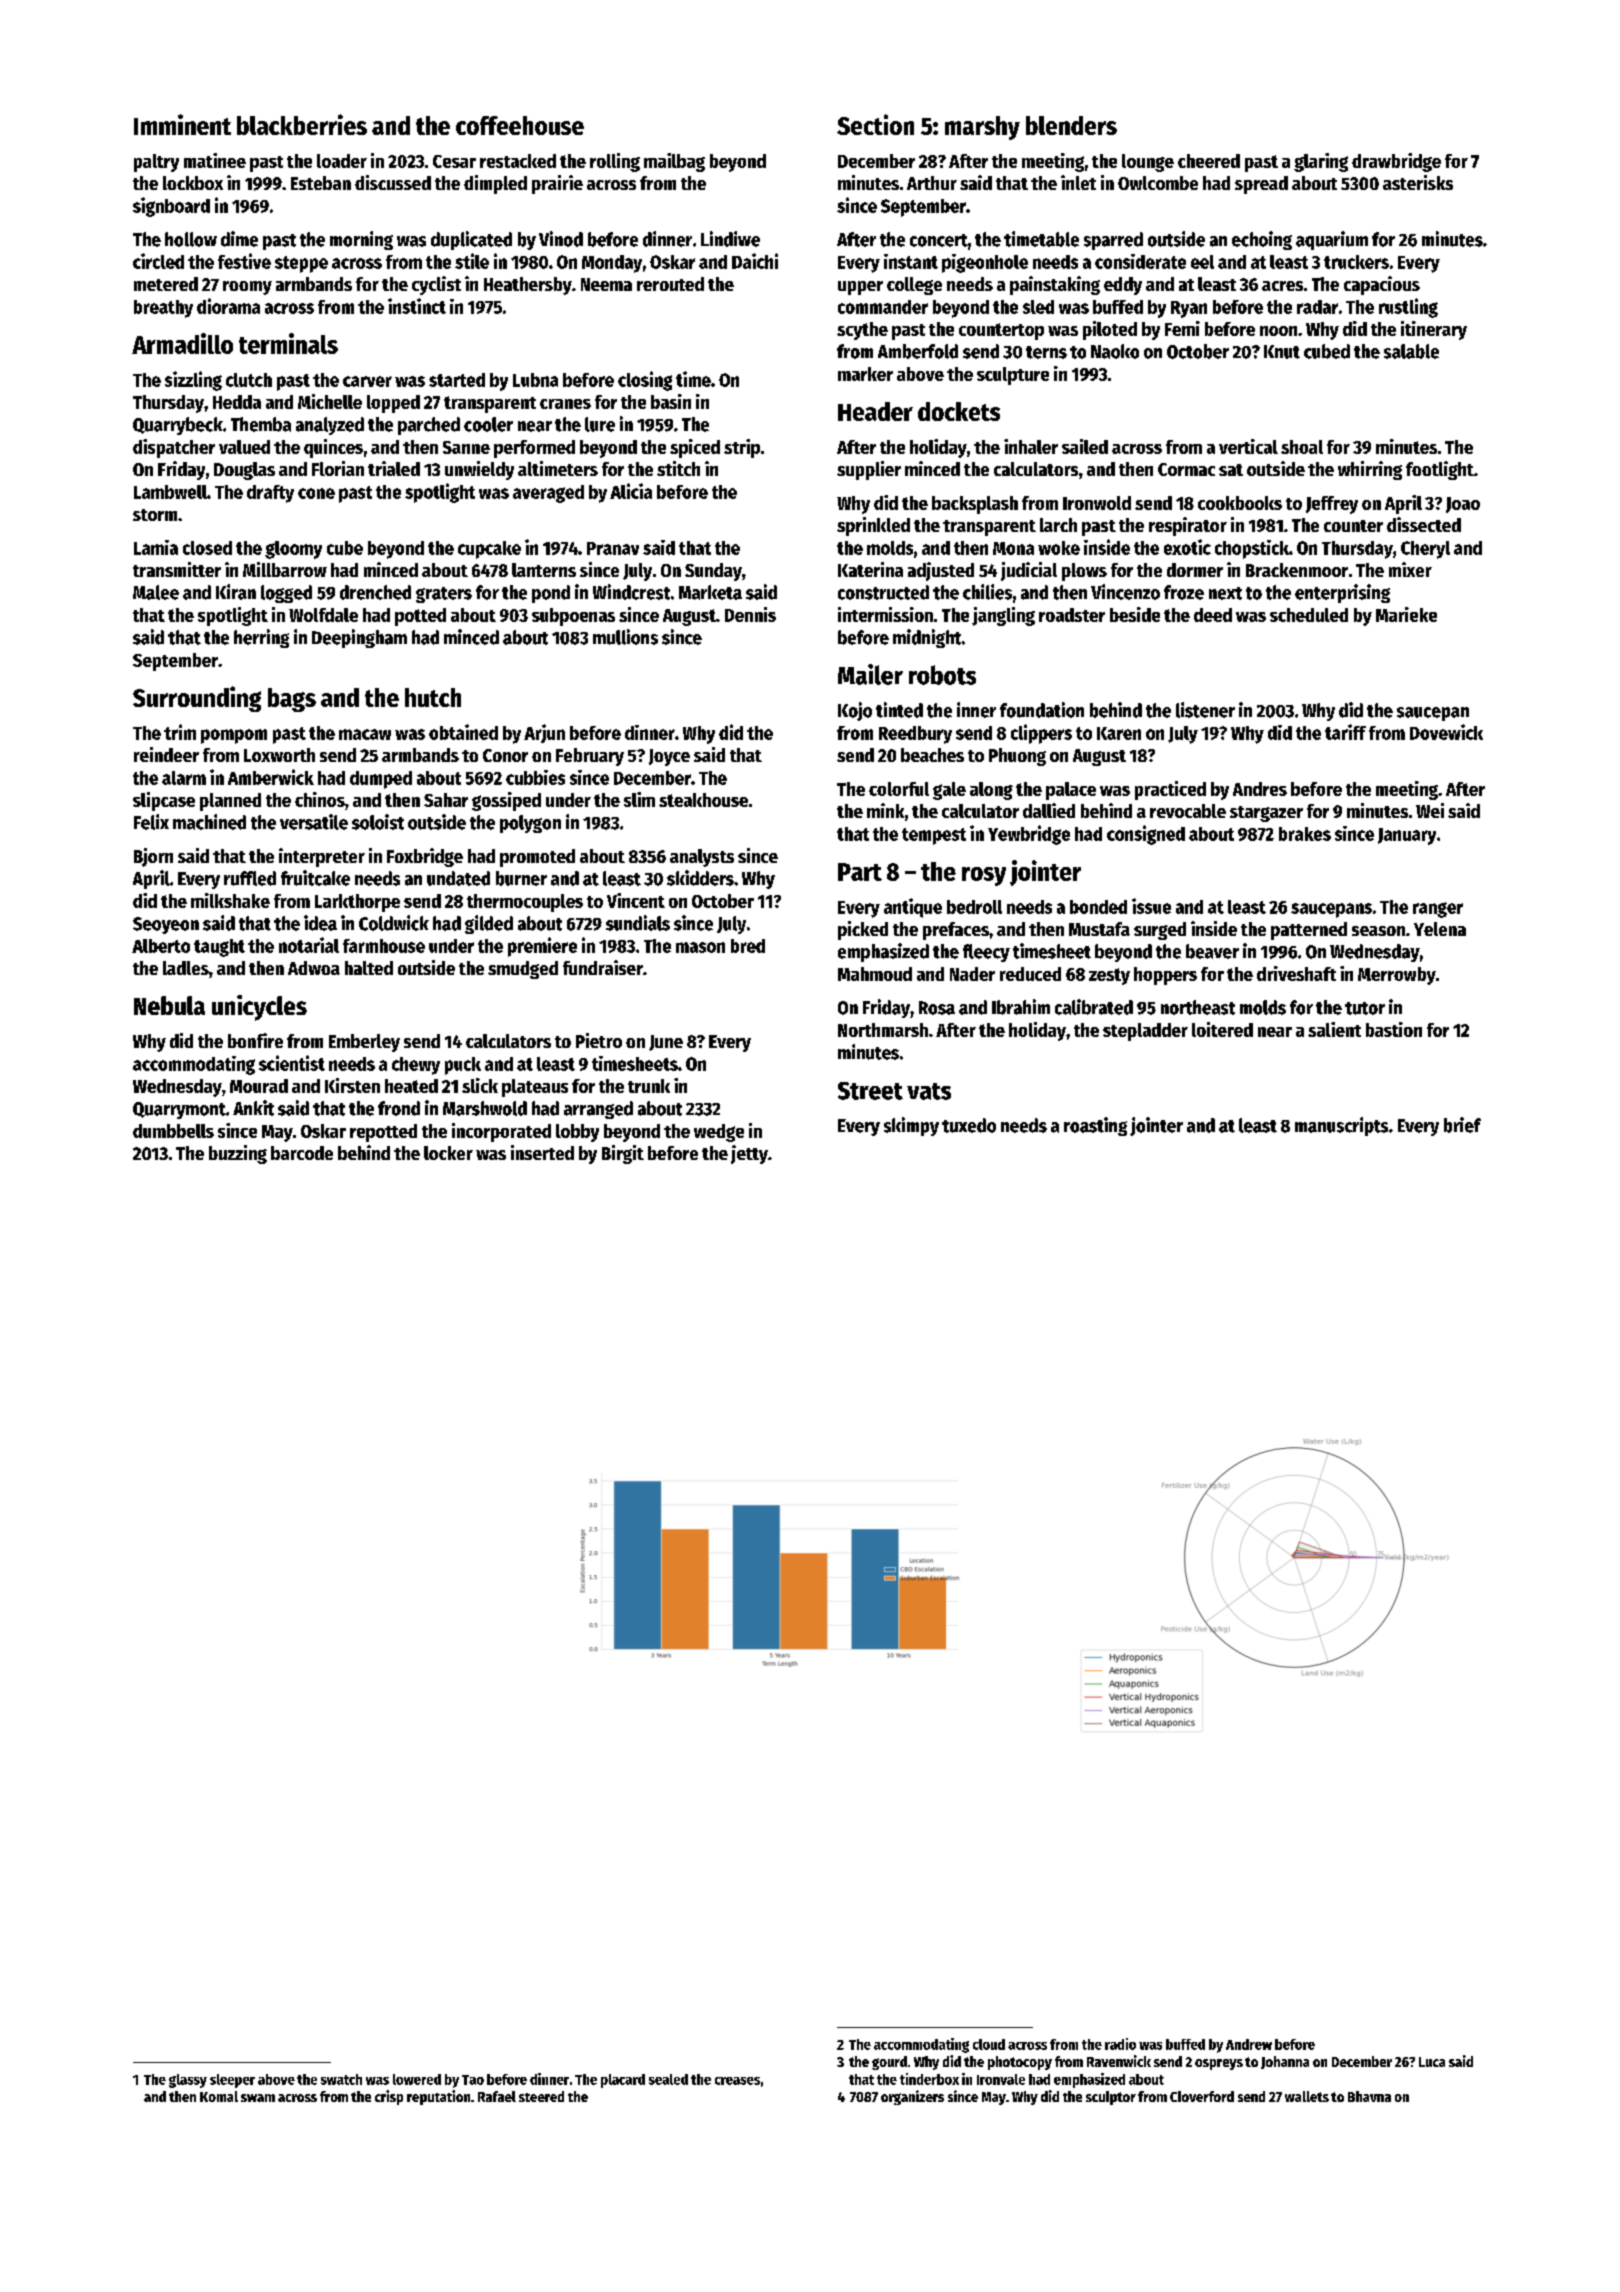 The height and width of the image is (2292, 1620). I want to click on concert, so click(939, 240).
